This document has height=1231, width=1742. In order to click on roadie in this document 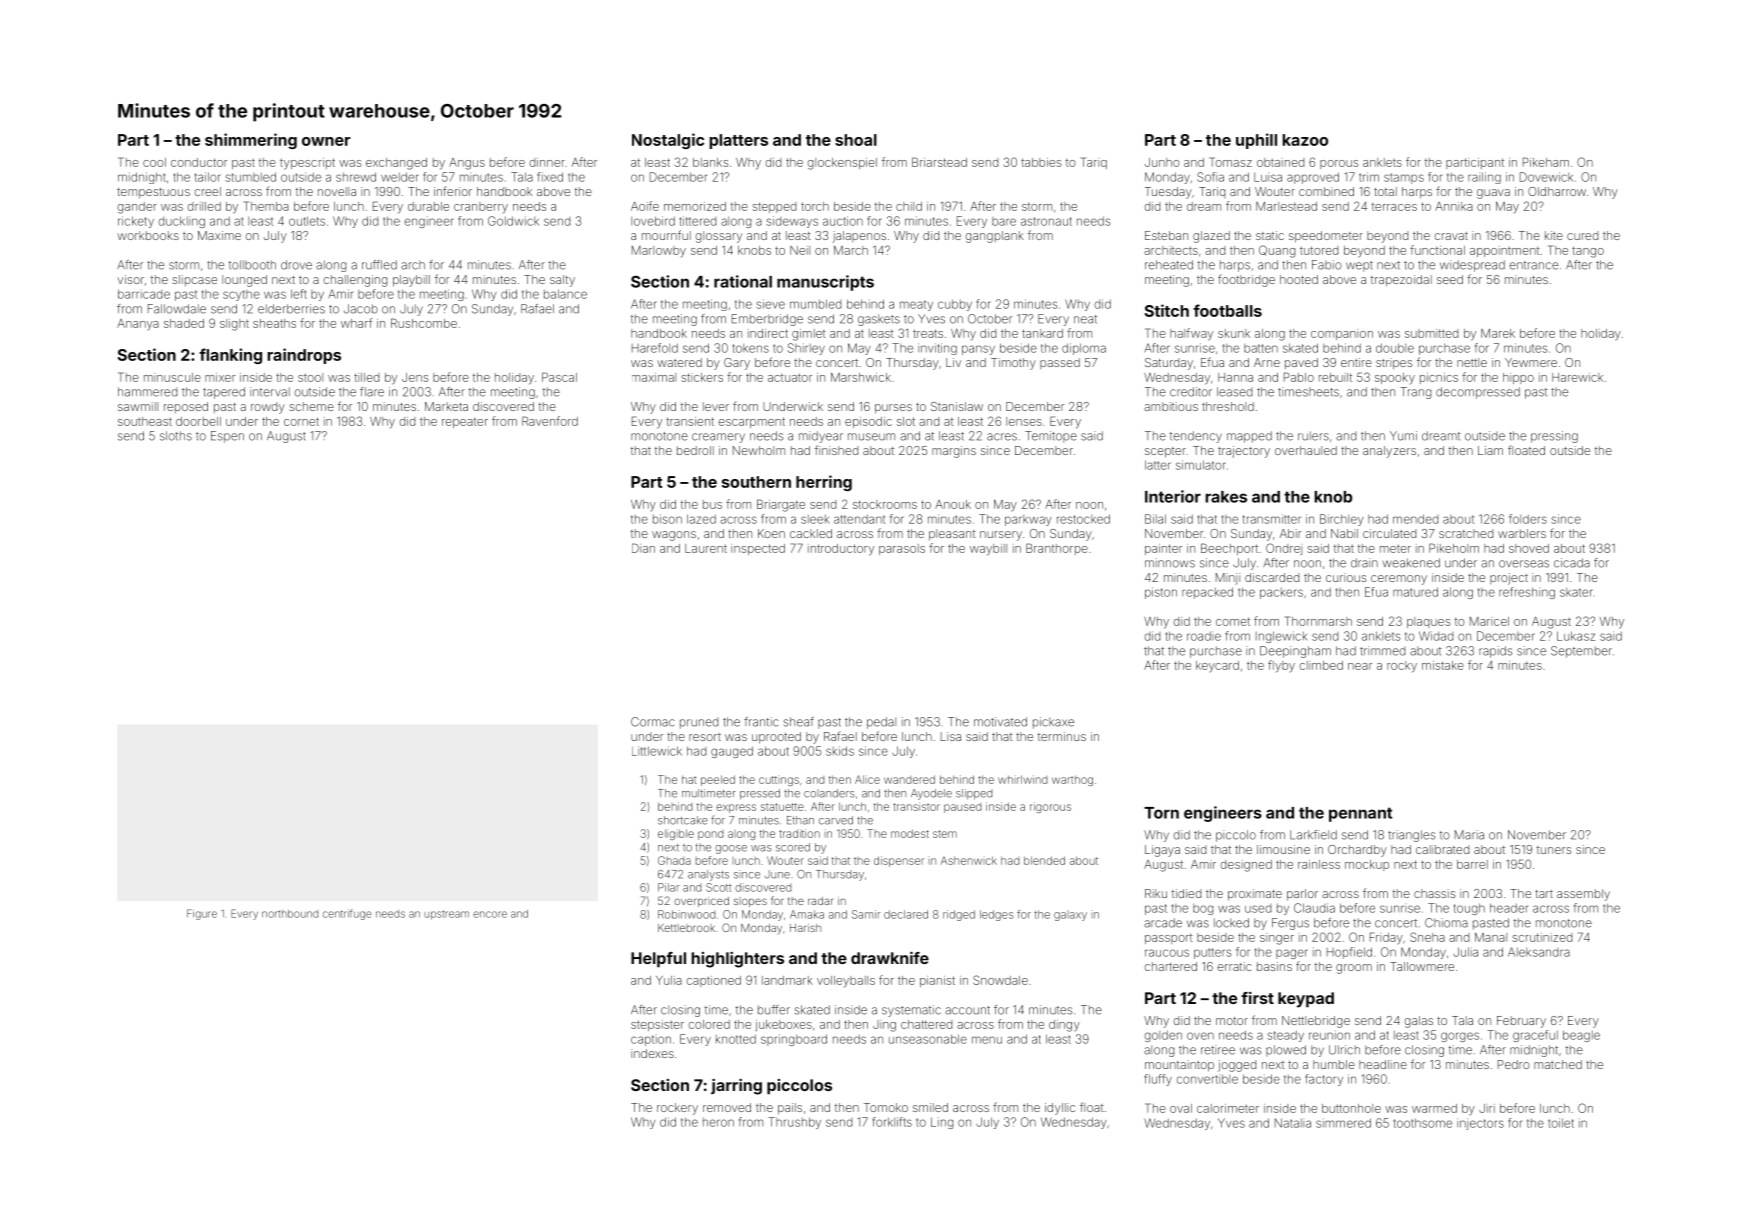, I will do `click(1204, 636)`.
